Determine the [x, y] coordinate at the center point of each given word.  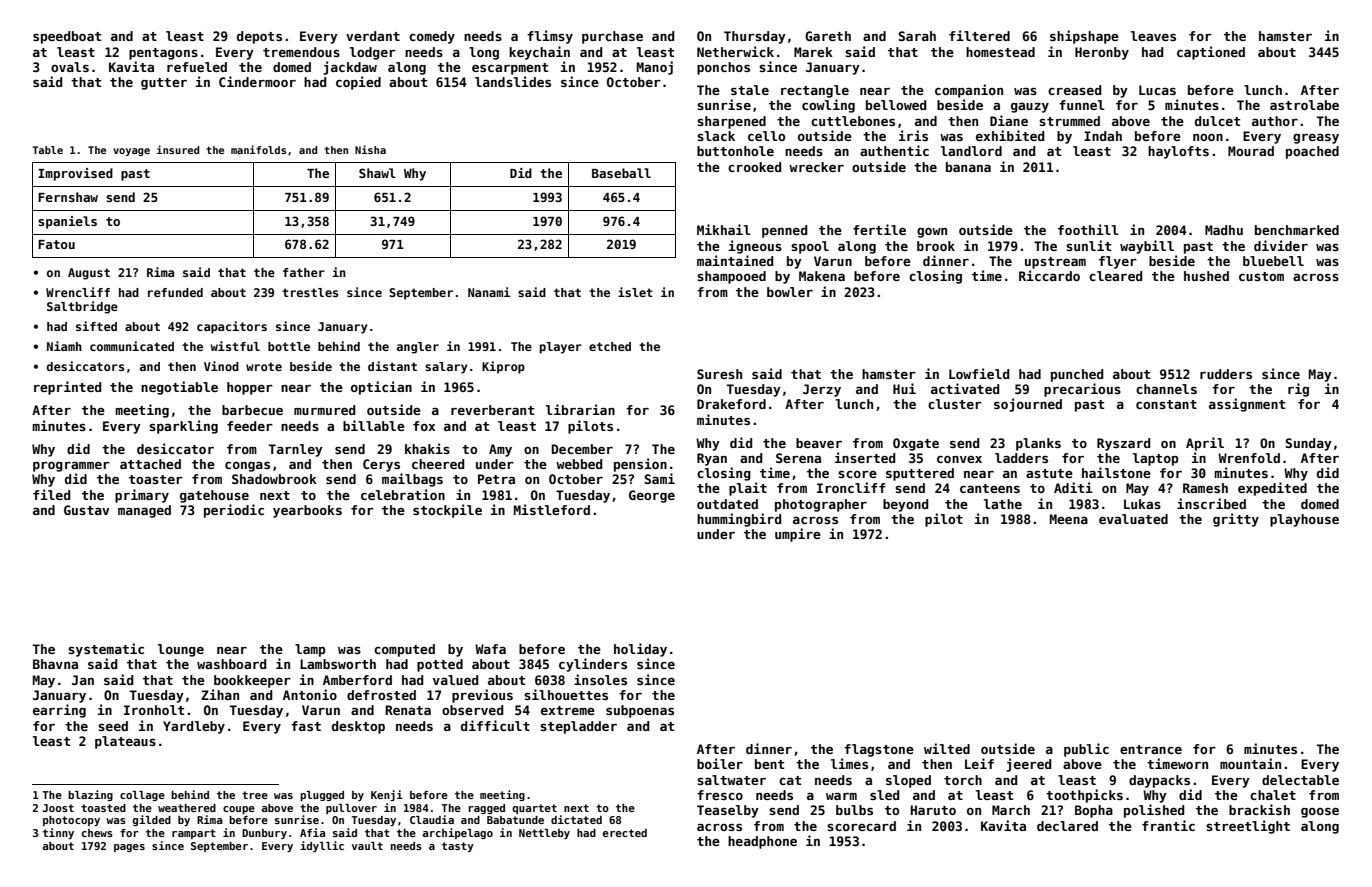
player [561, 348]
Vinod [221, 366]
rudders [1226, 374]
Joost [58, 808]
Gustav [86, 510]
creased [1074, 90]
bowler [790, 292]
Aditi [1073, 487]
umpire [798, 535]
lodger [373, 53]
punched [1077, 375]
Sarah [917, 36]
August [89, 274]
